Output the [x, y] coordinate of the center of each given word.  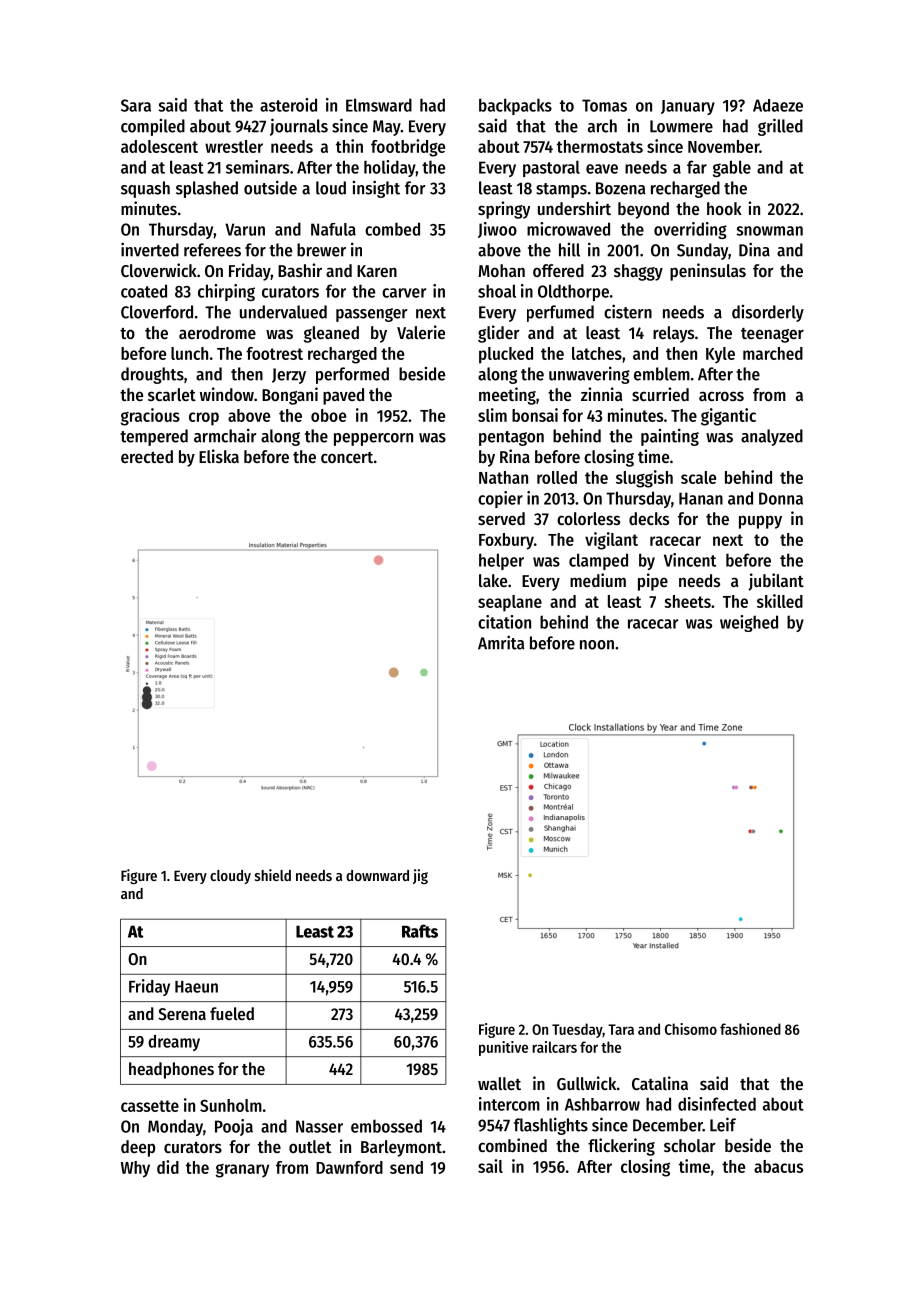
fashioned [750, 1029]
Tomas [604, 105]
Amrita [501, 642]
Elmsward [379, 105]
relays [673, 334]
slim [492, 415]
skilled [780, 601]
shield [273, 875]
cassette [150, 1106]
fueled [232, 1013]
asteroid [288, 105]
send [406, 1167]
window [227, 394]
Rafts [420, 931]
